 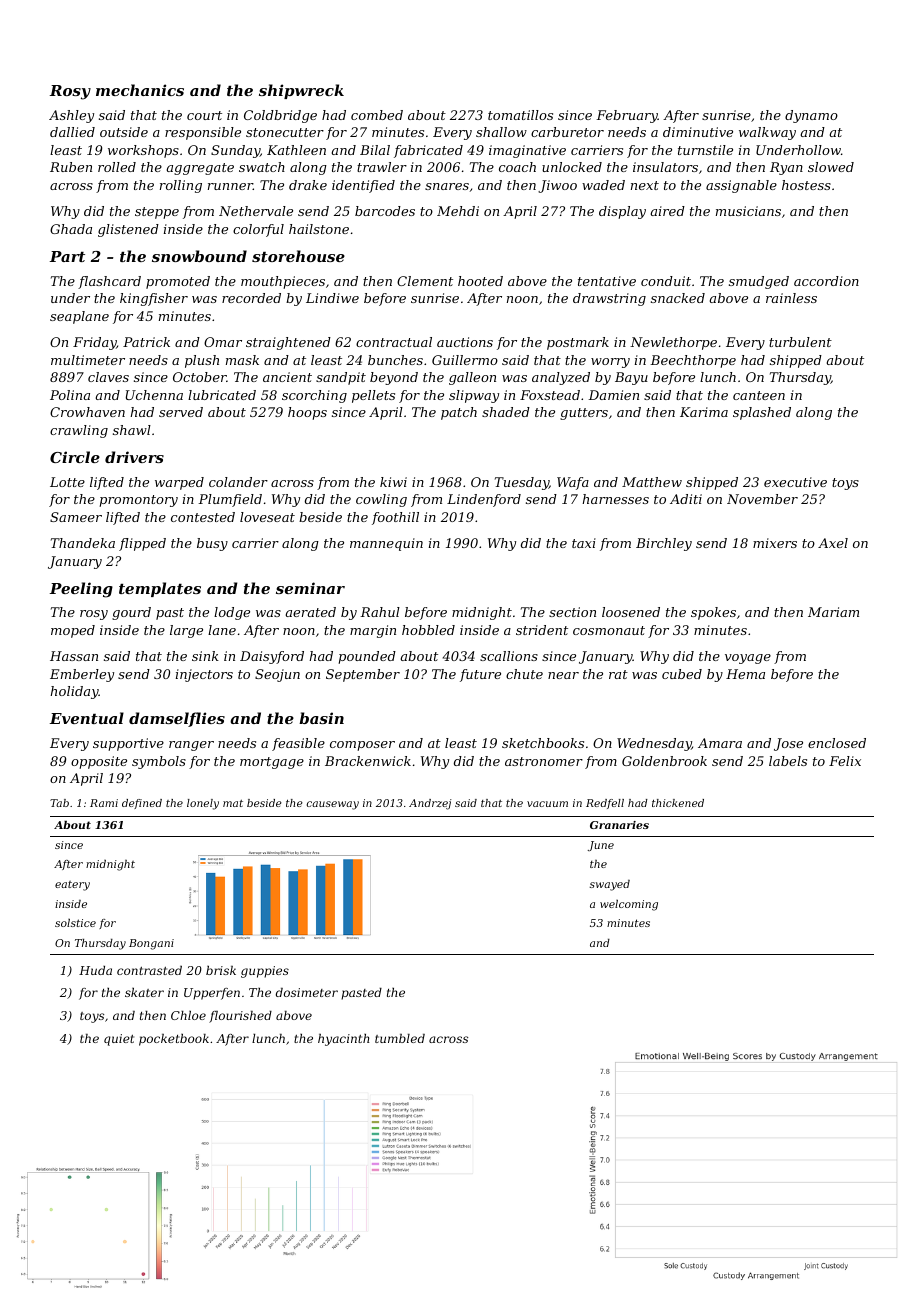 I want to click on enclosed, so click(x=837, y=743).
